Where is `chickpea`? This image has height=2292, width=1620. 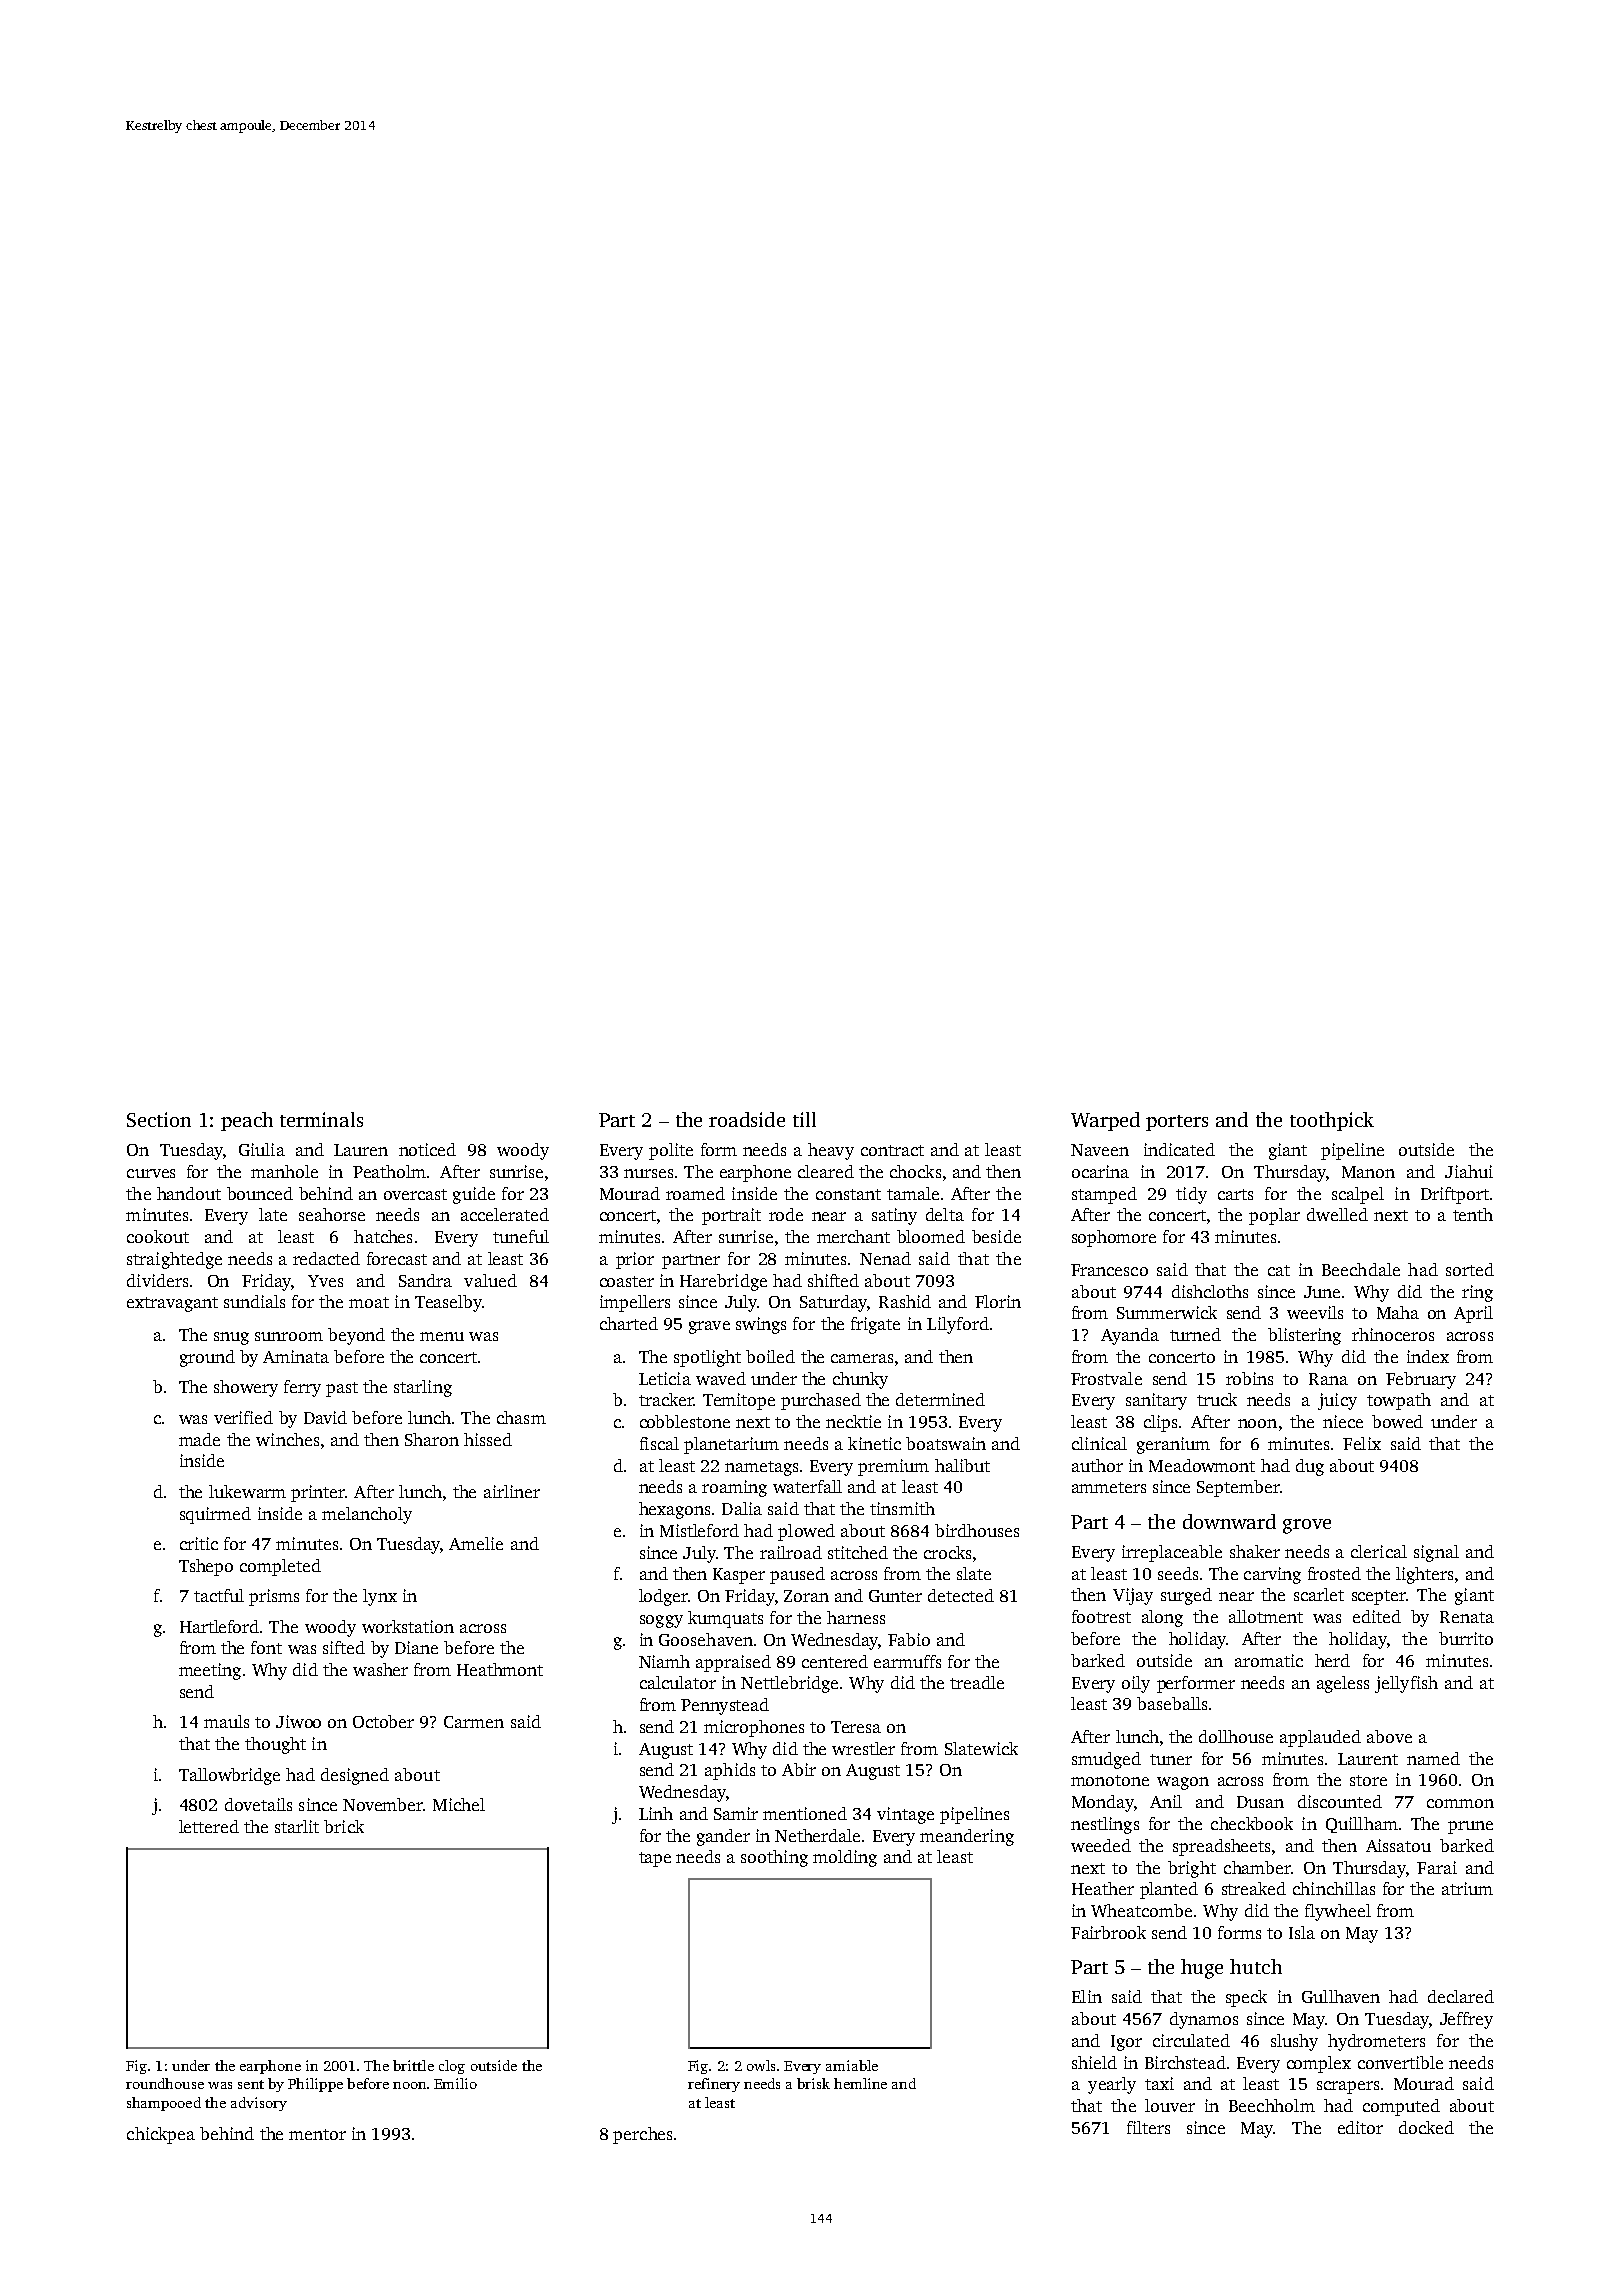 chickpea is located at coordinates (161, 2135).
